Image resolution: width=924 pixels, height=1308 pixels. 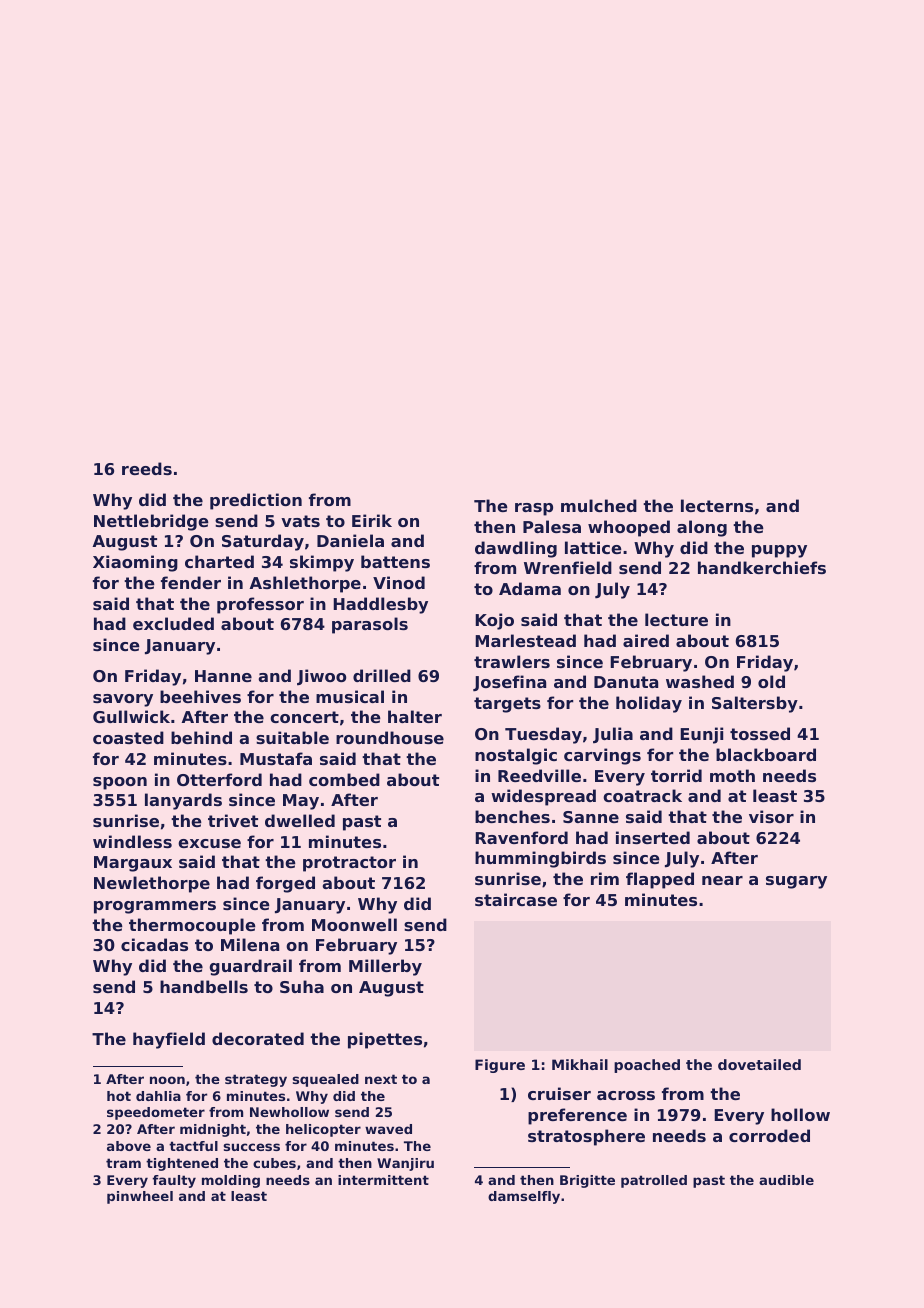 What do you see at coordinates (676, 619) in the screenshot?
I see `lecture` at bounding box center [676, 619].
